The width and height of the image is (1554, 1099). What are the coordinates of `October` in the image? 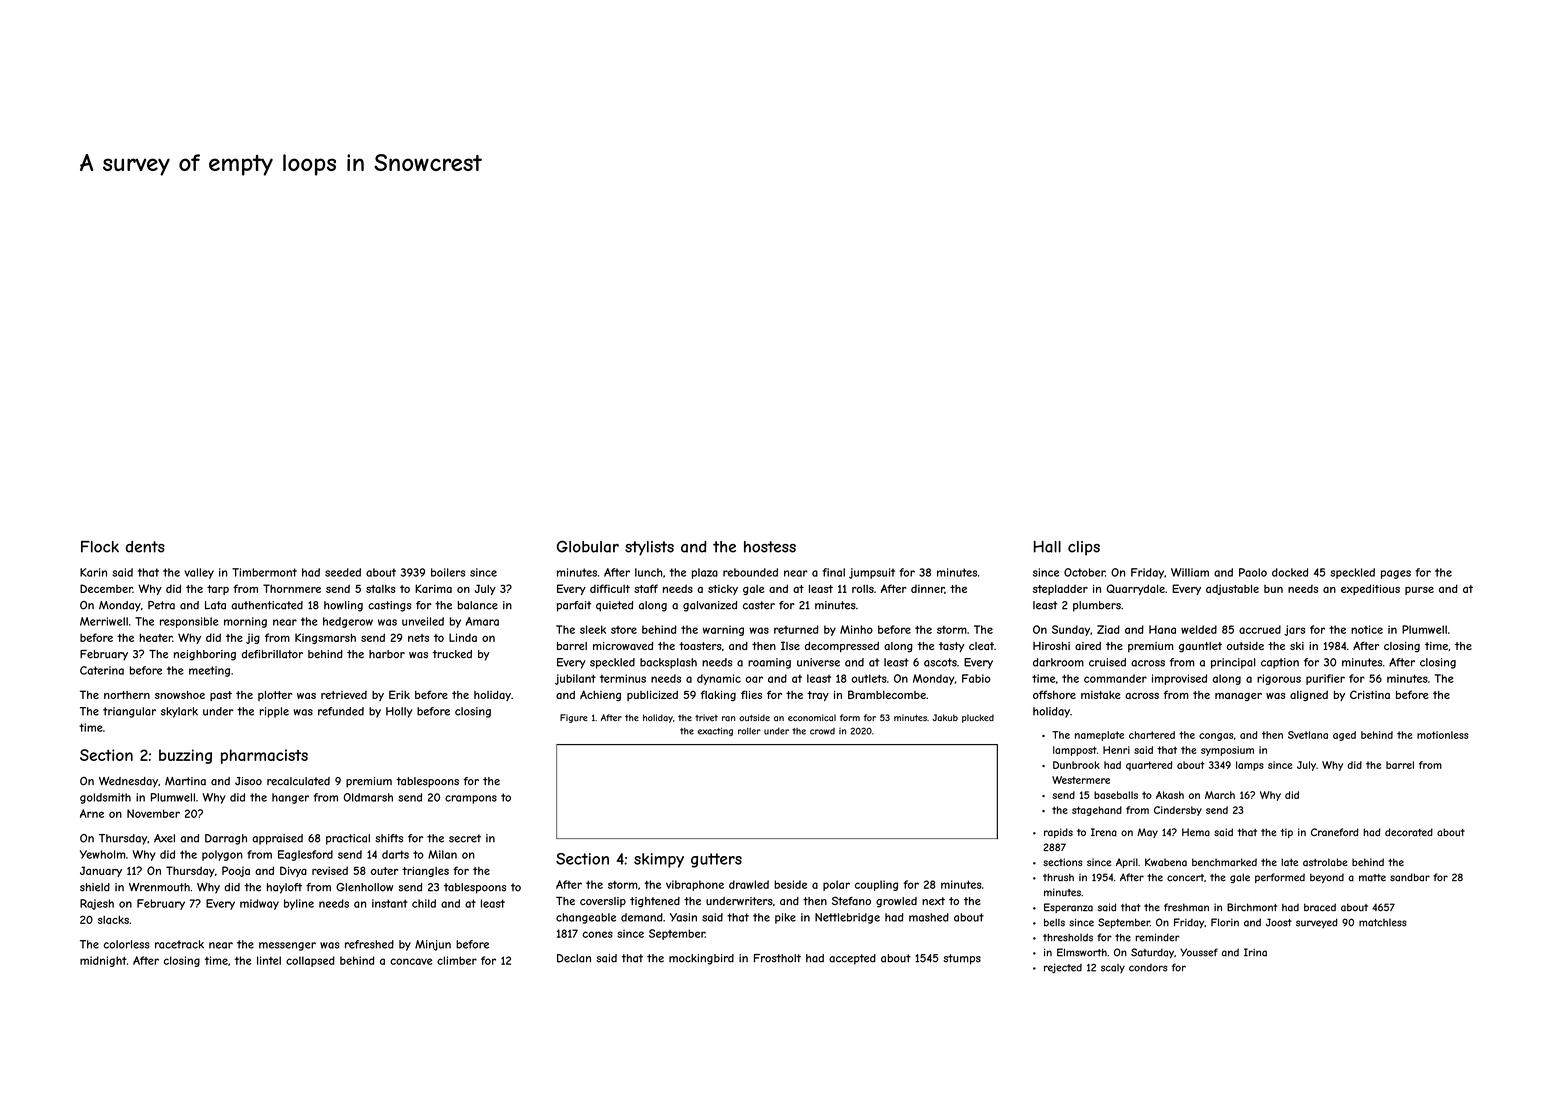 It's located at (1084, 572).
